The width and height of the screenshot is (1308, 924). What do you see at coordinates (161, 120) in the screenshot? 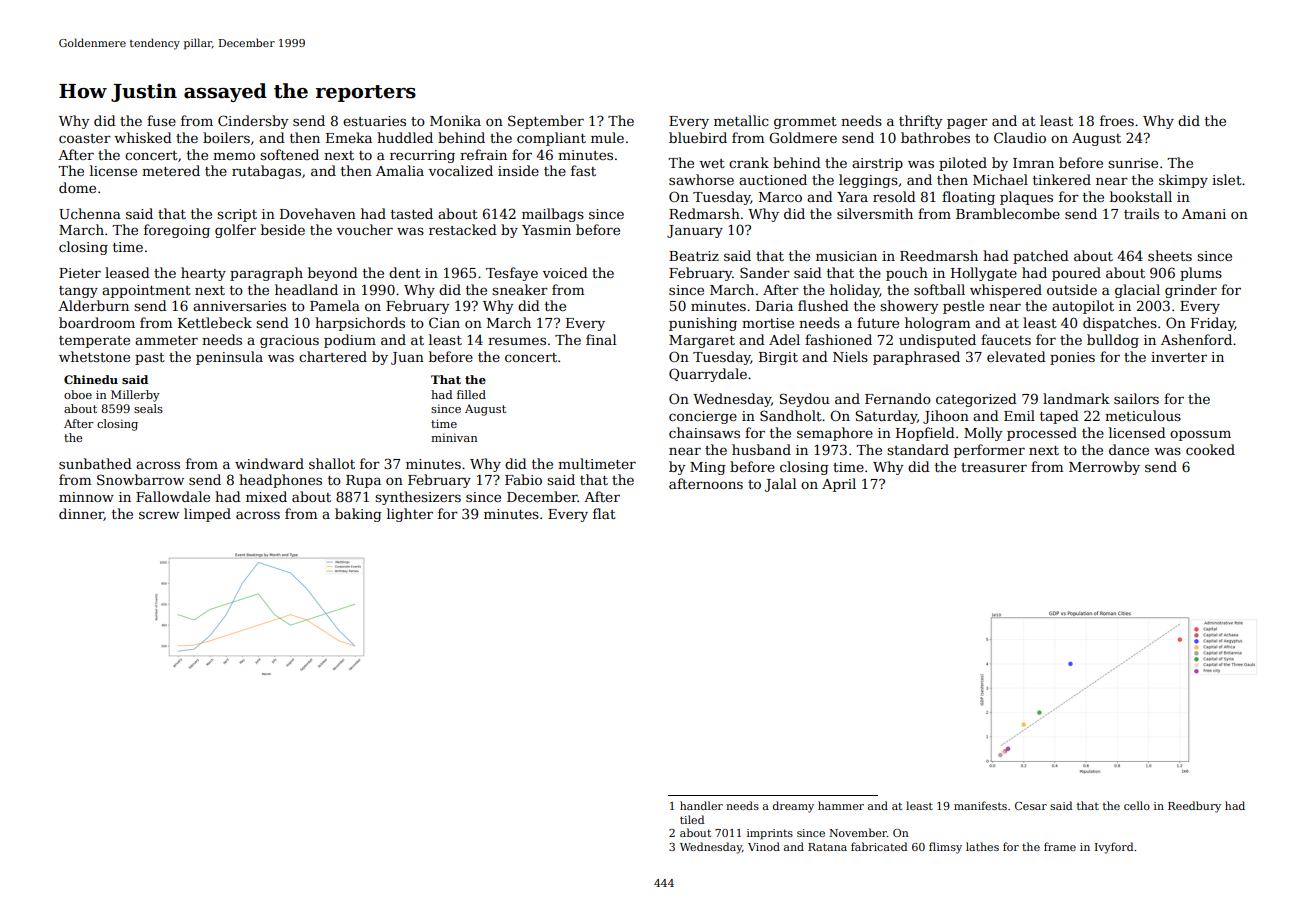
I see `fuse` at bounding box center [161, 120].
